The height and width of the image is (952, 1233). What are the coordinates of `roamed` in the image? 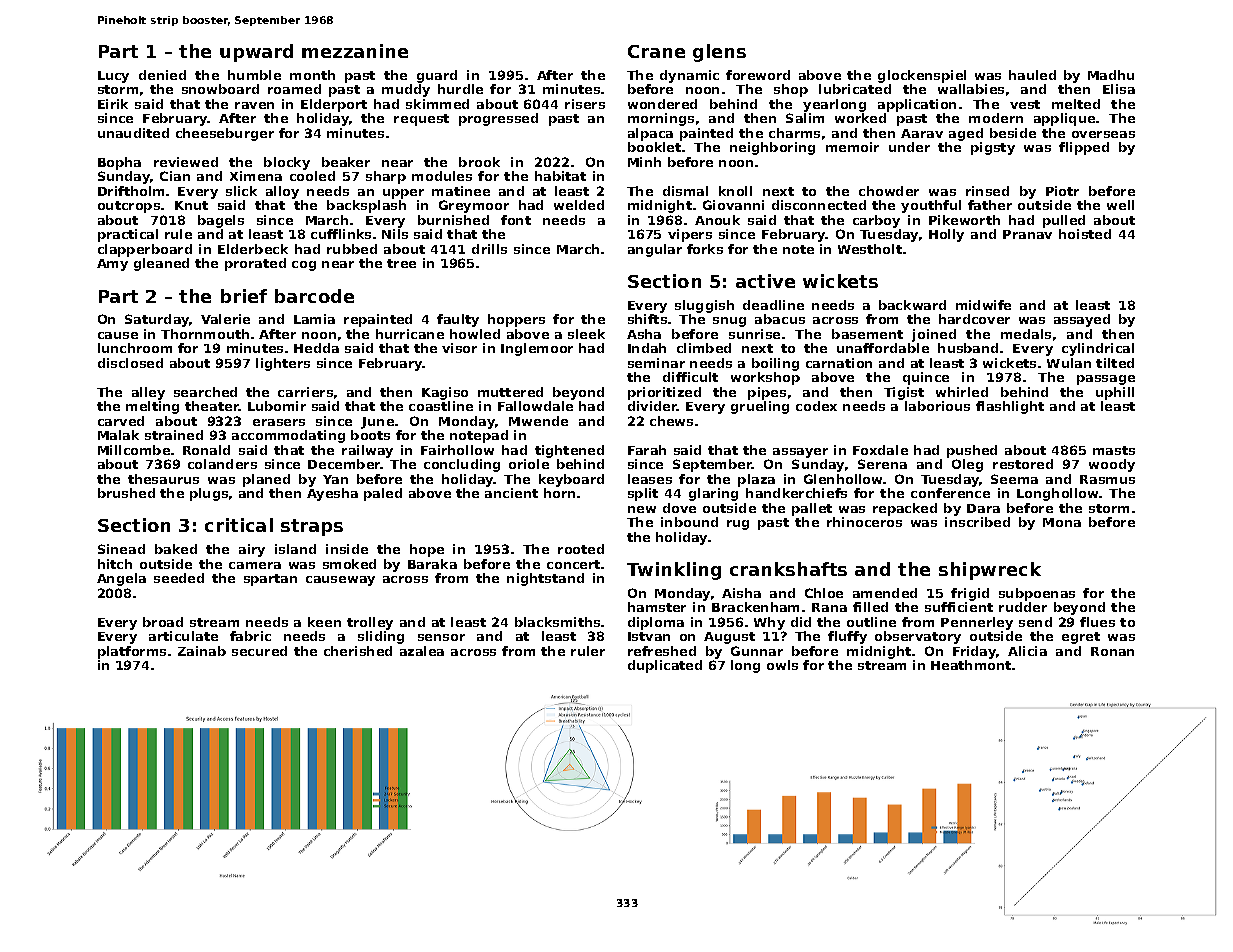 It's located at (294, 89).
